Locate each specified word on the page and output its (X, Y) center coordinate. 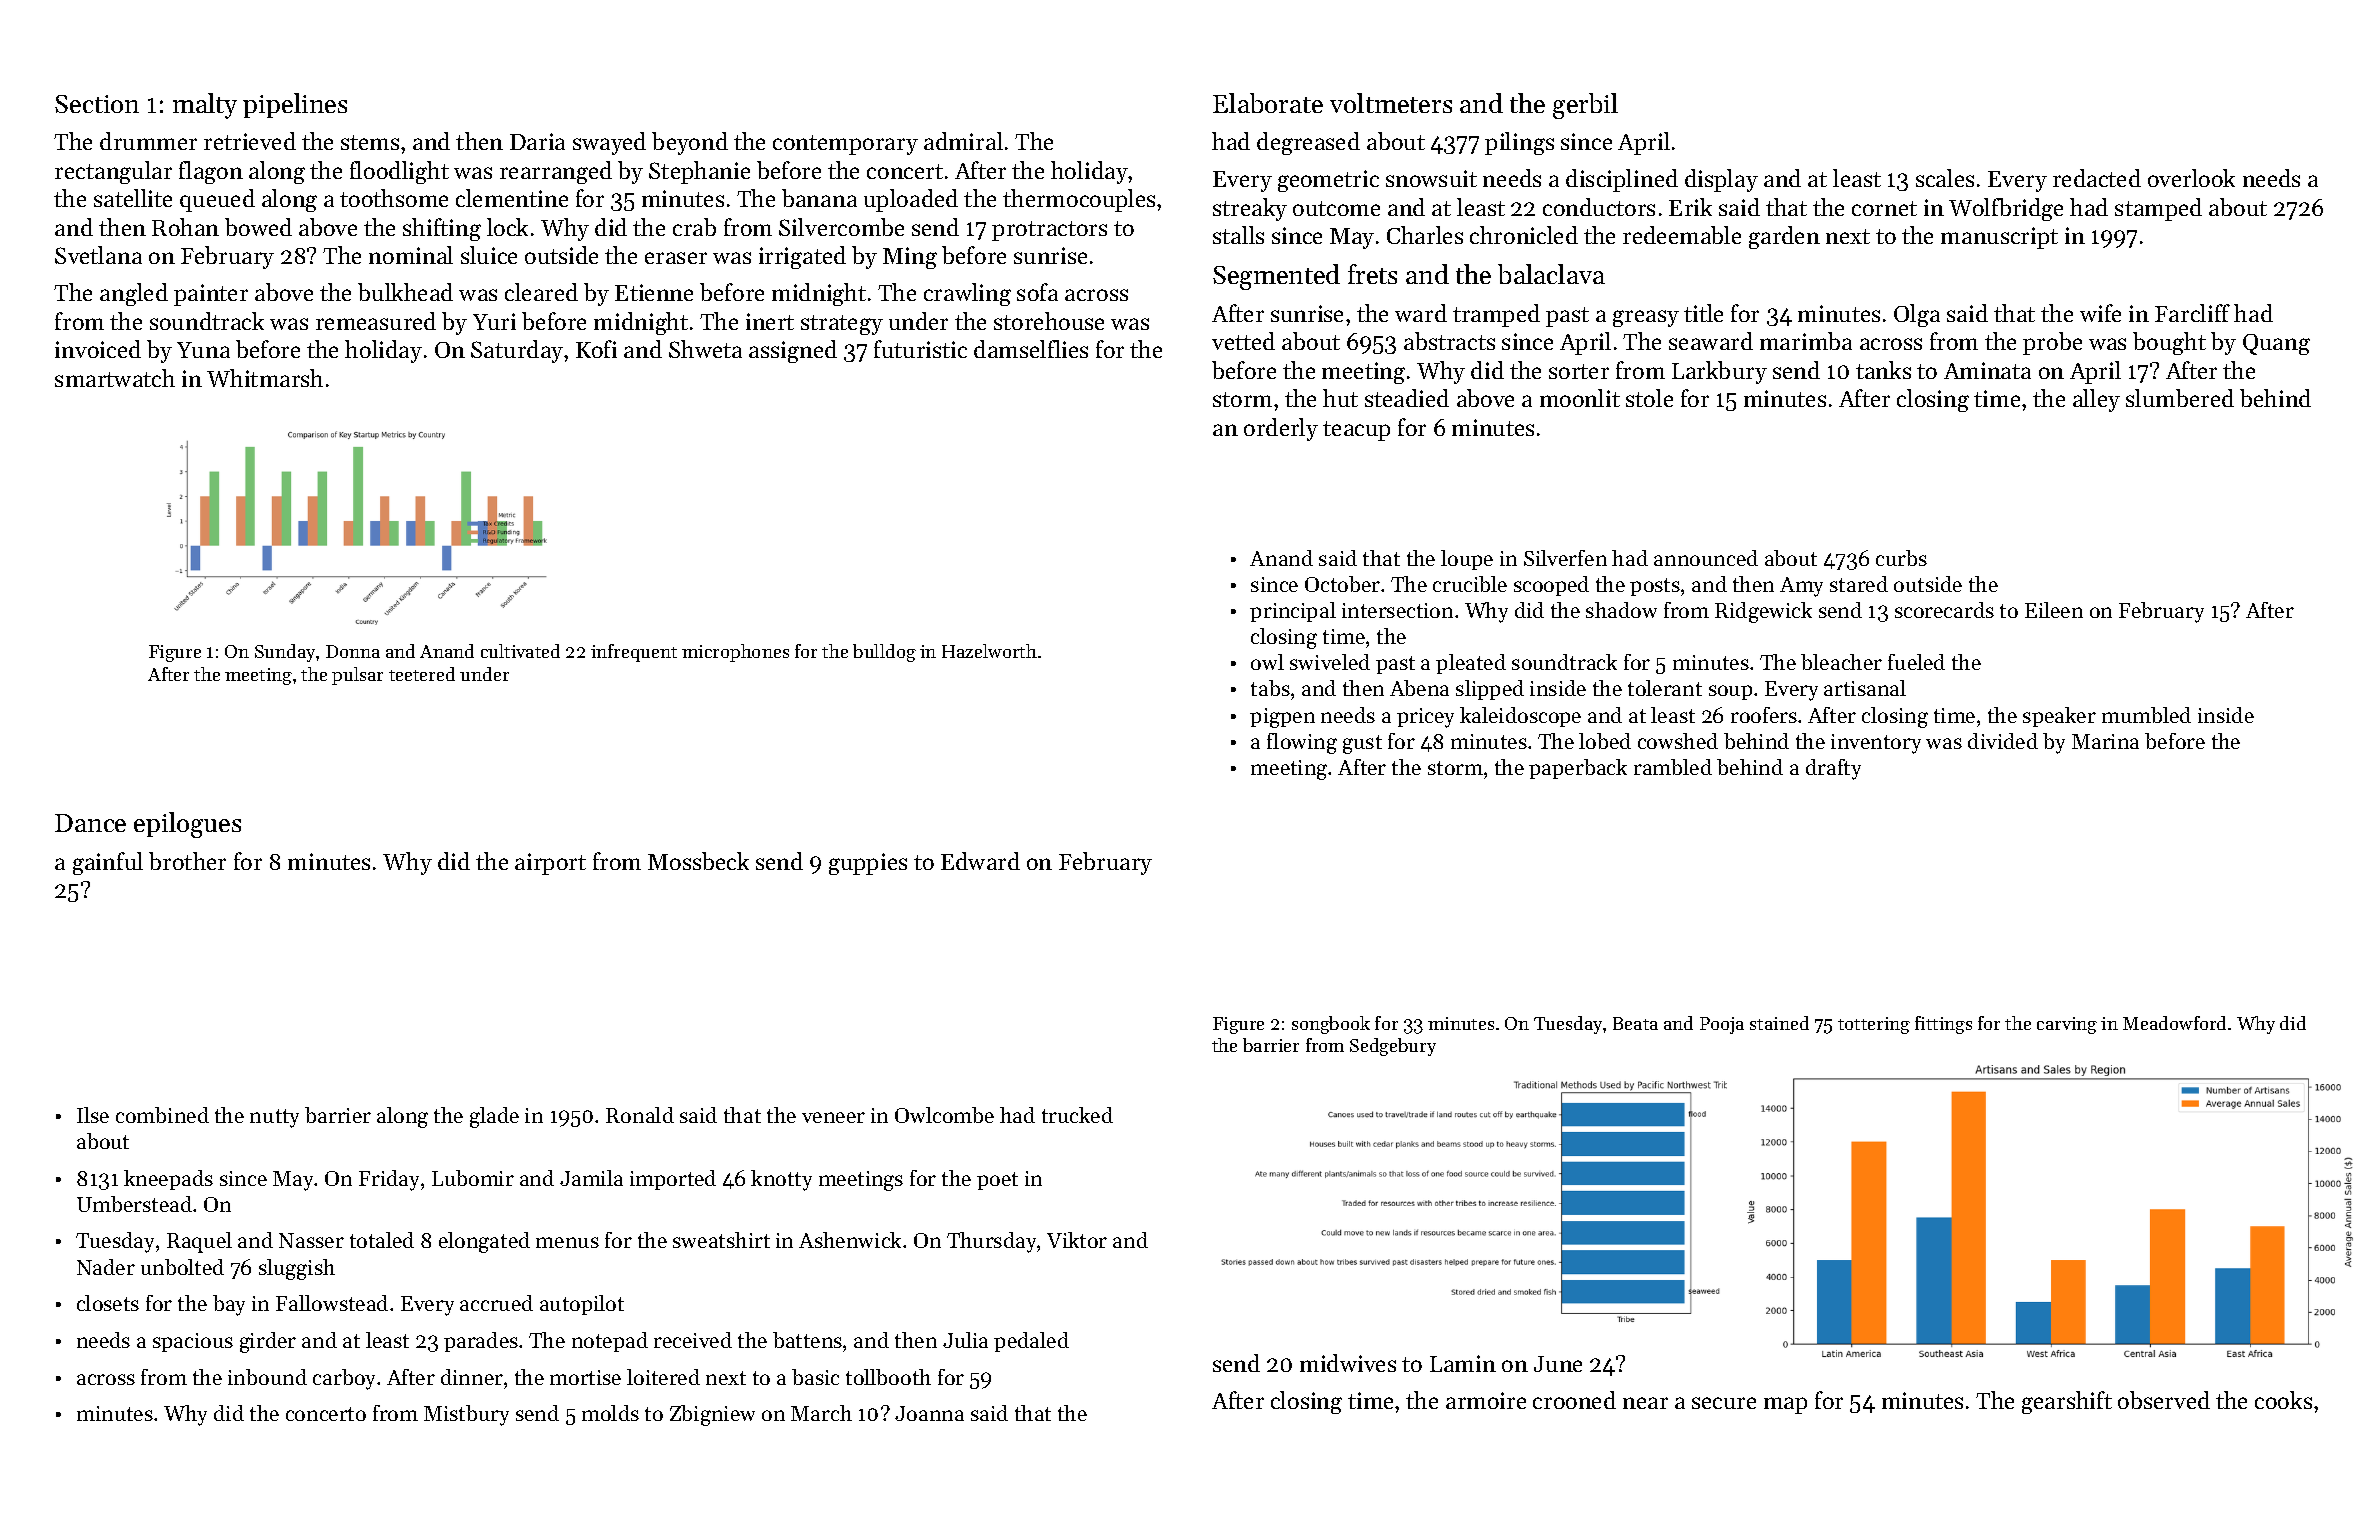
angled (134, 294)
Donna (353, 651)
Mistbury (466, 1415)
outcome (1336, 208)
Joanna (929, 1413)
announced (1706, 558)
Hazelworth (989, 651)
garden (1784, 237)
